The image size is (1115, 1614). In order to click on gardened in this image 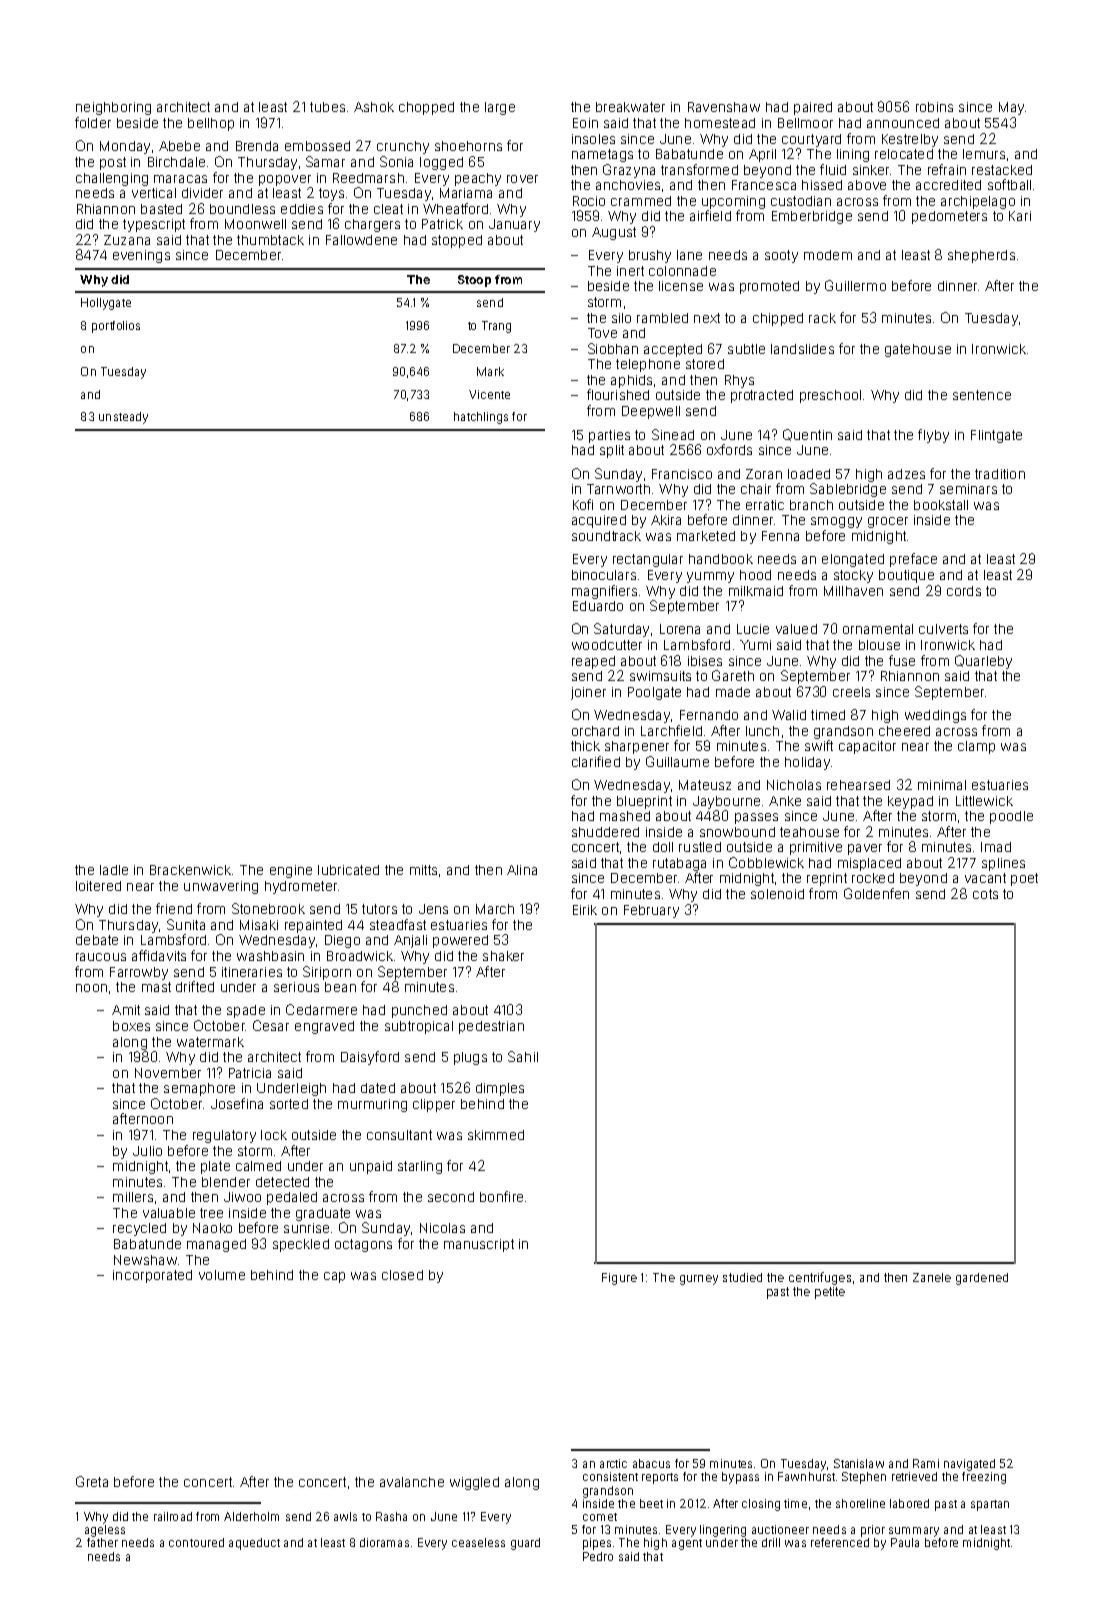, I will do `click(982, 1279)`.
